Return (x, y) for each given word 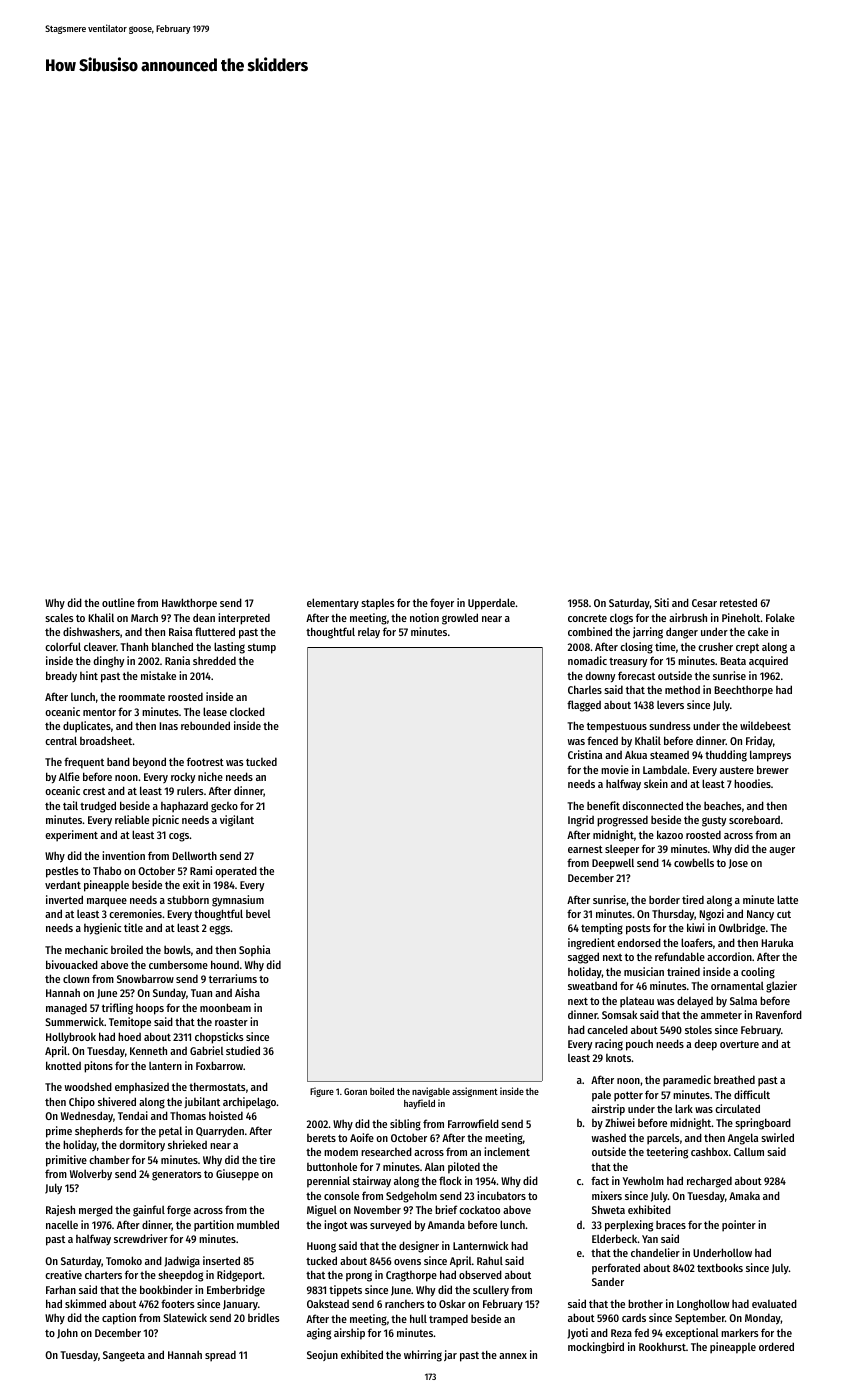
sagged (583, 958)
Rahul (490, 1260)
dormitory (142, 1145)
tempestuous (617, 727)
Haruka (778, 942)
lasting (229, 648)
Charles (585, 689)
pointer (739, 1226)
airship (349, 1334)
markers (740, 1332)
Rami (201, 870)
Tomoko (124, 1260)
